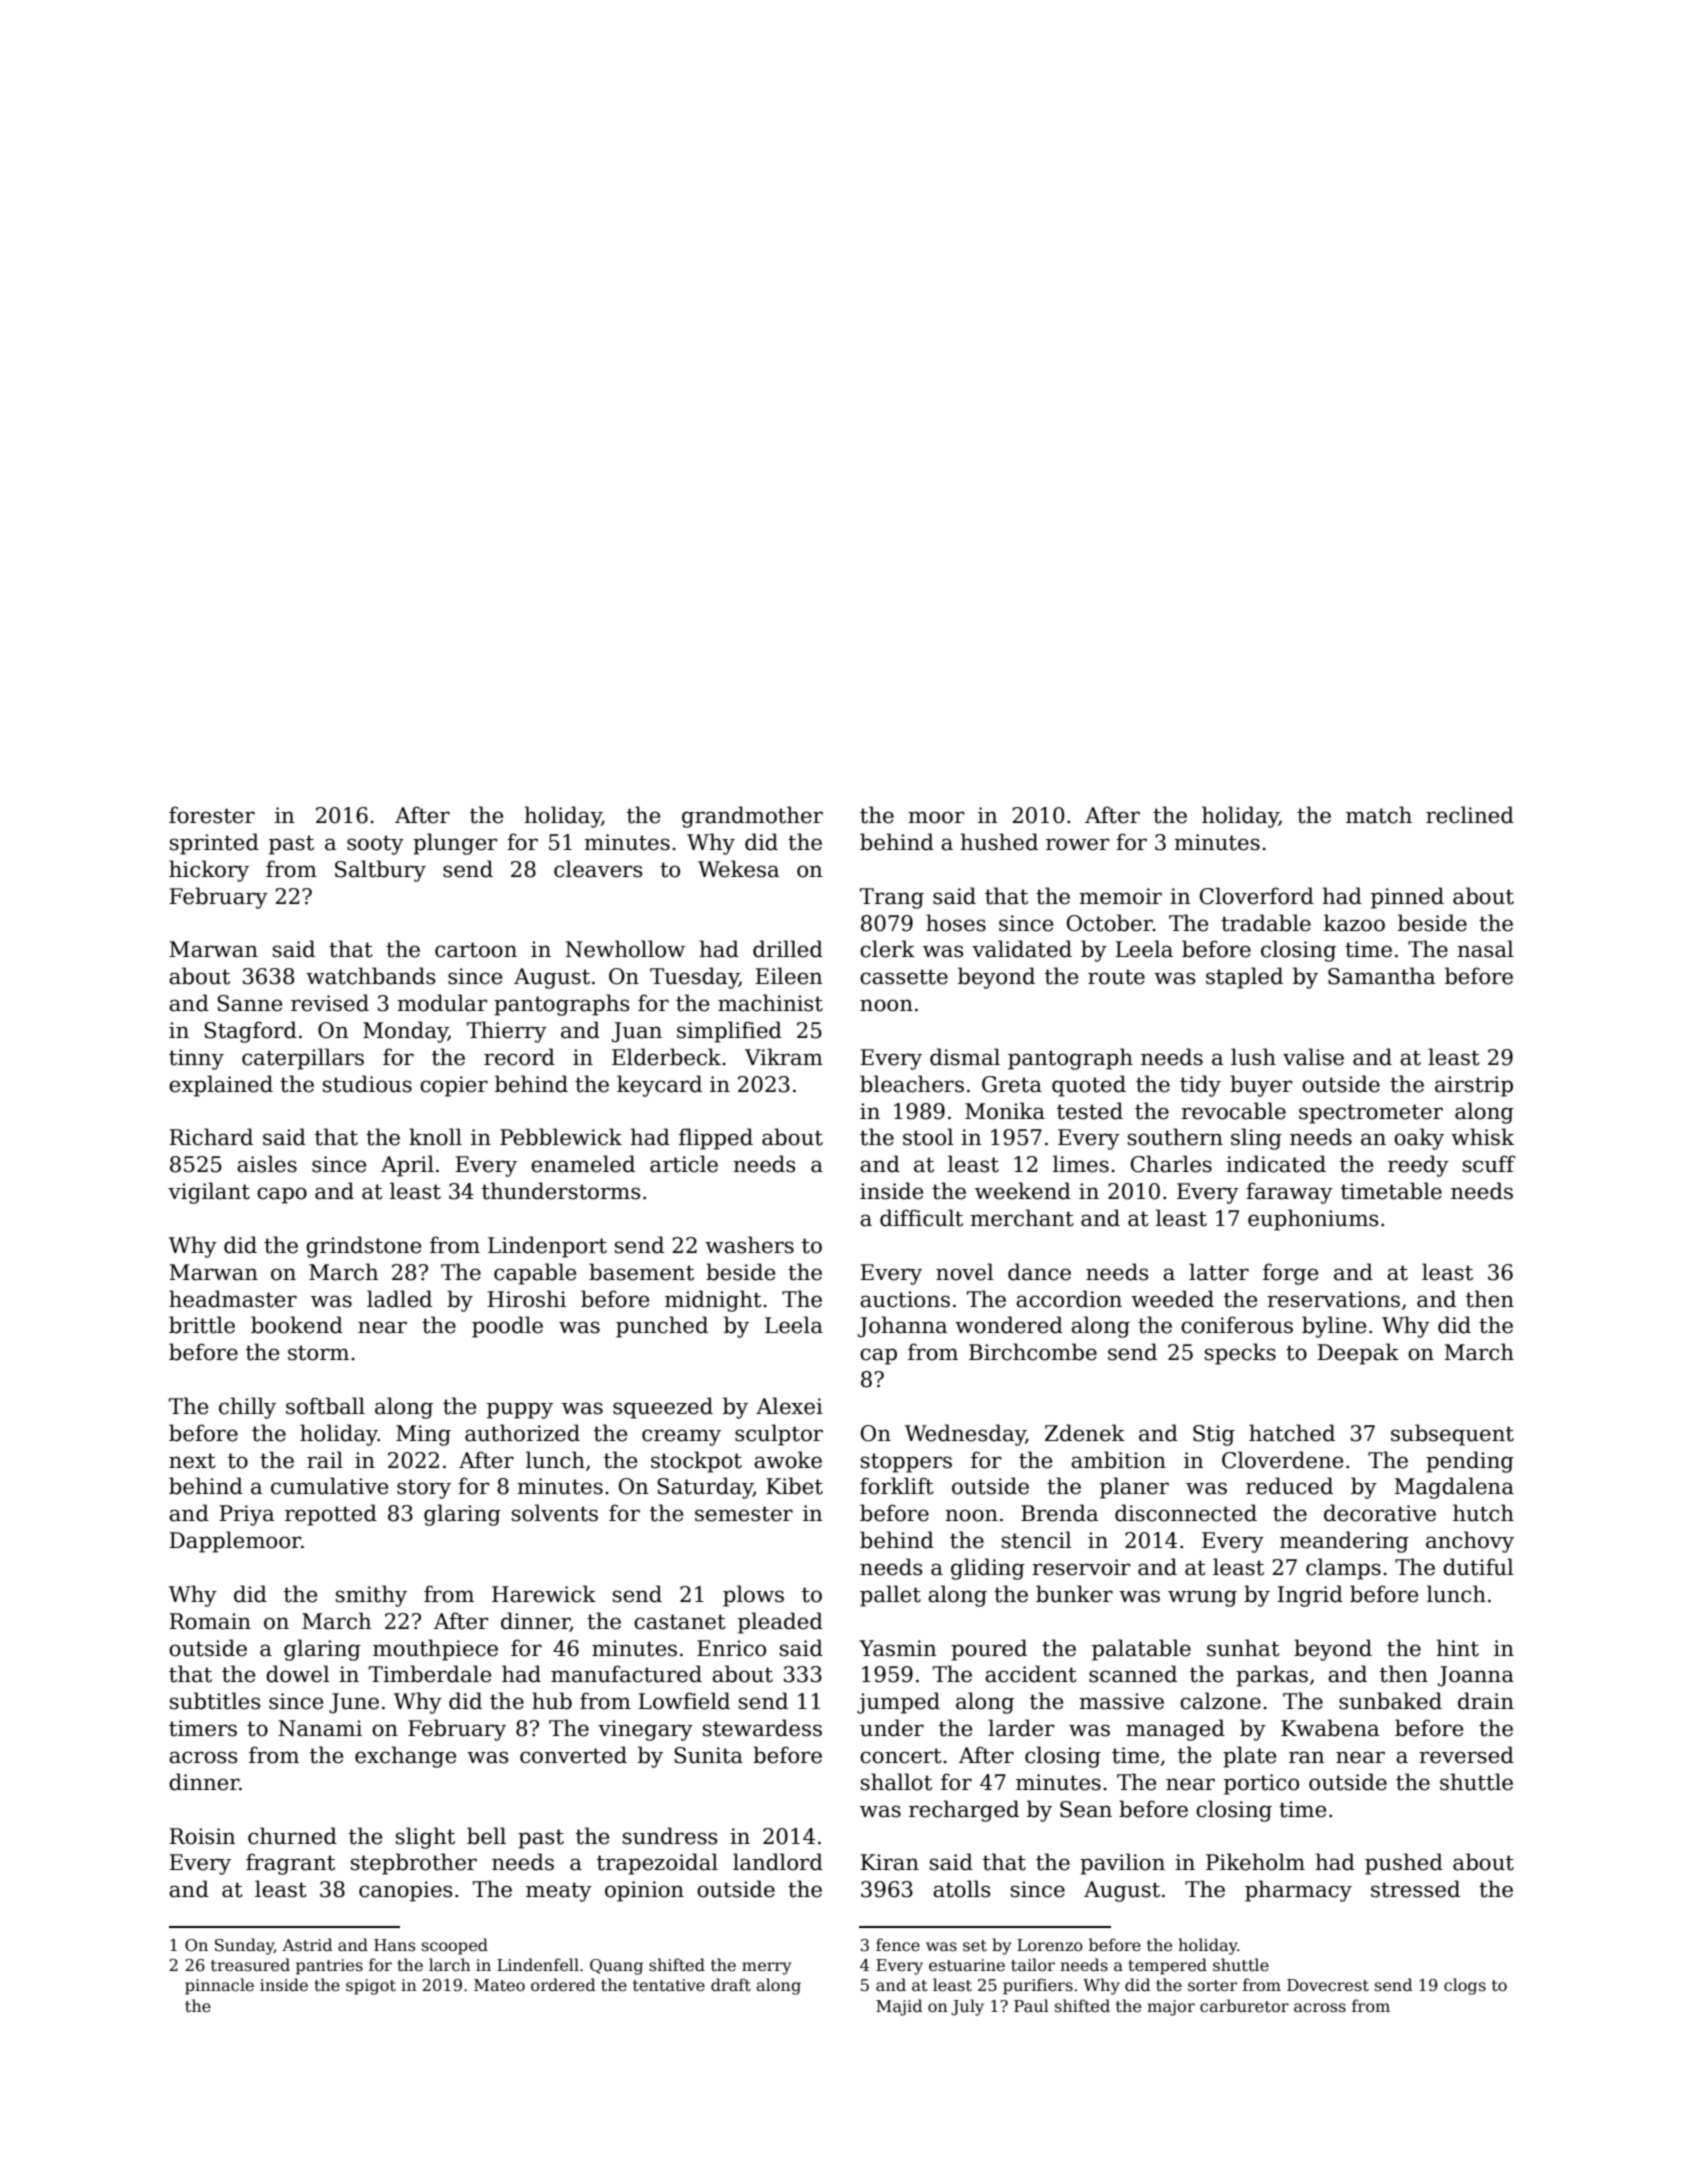  I want to click on Tuesday, so click(694, 978).
